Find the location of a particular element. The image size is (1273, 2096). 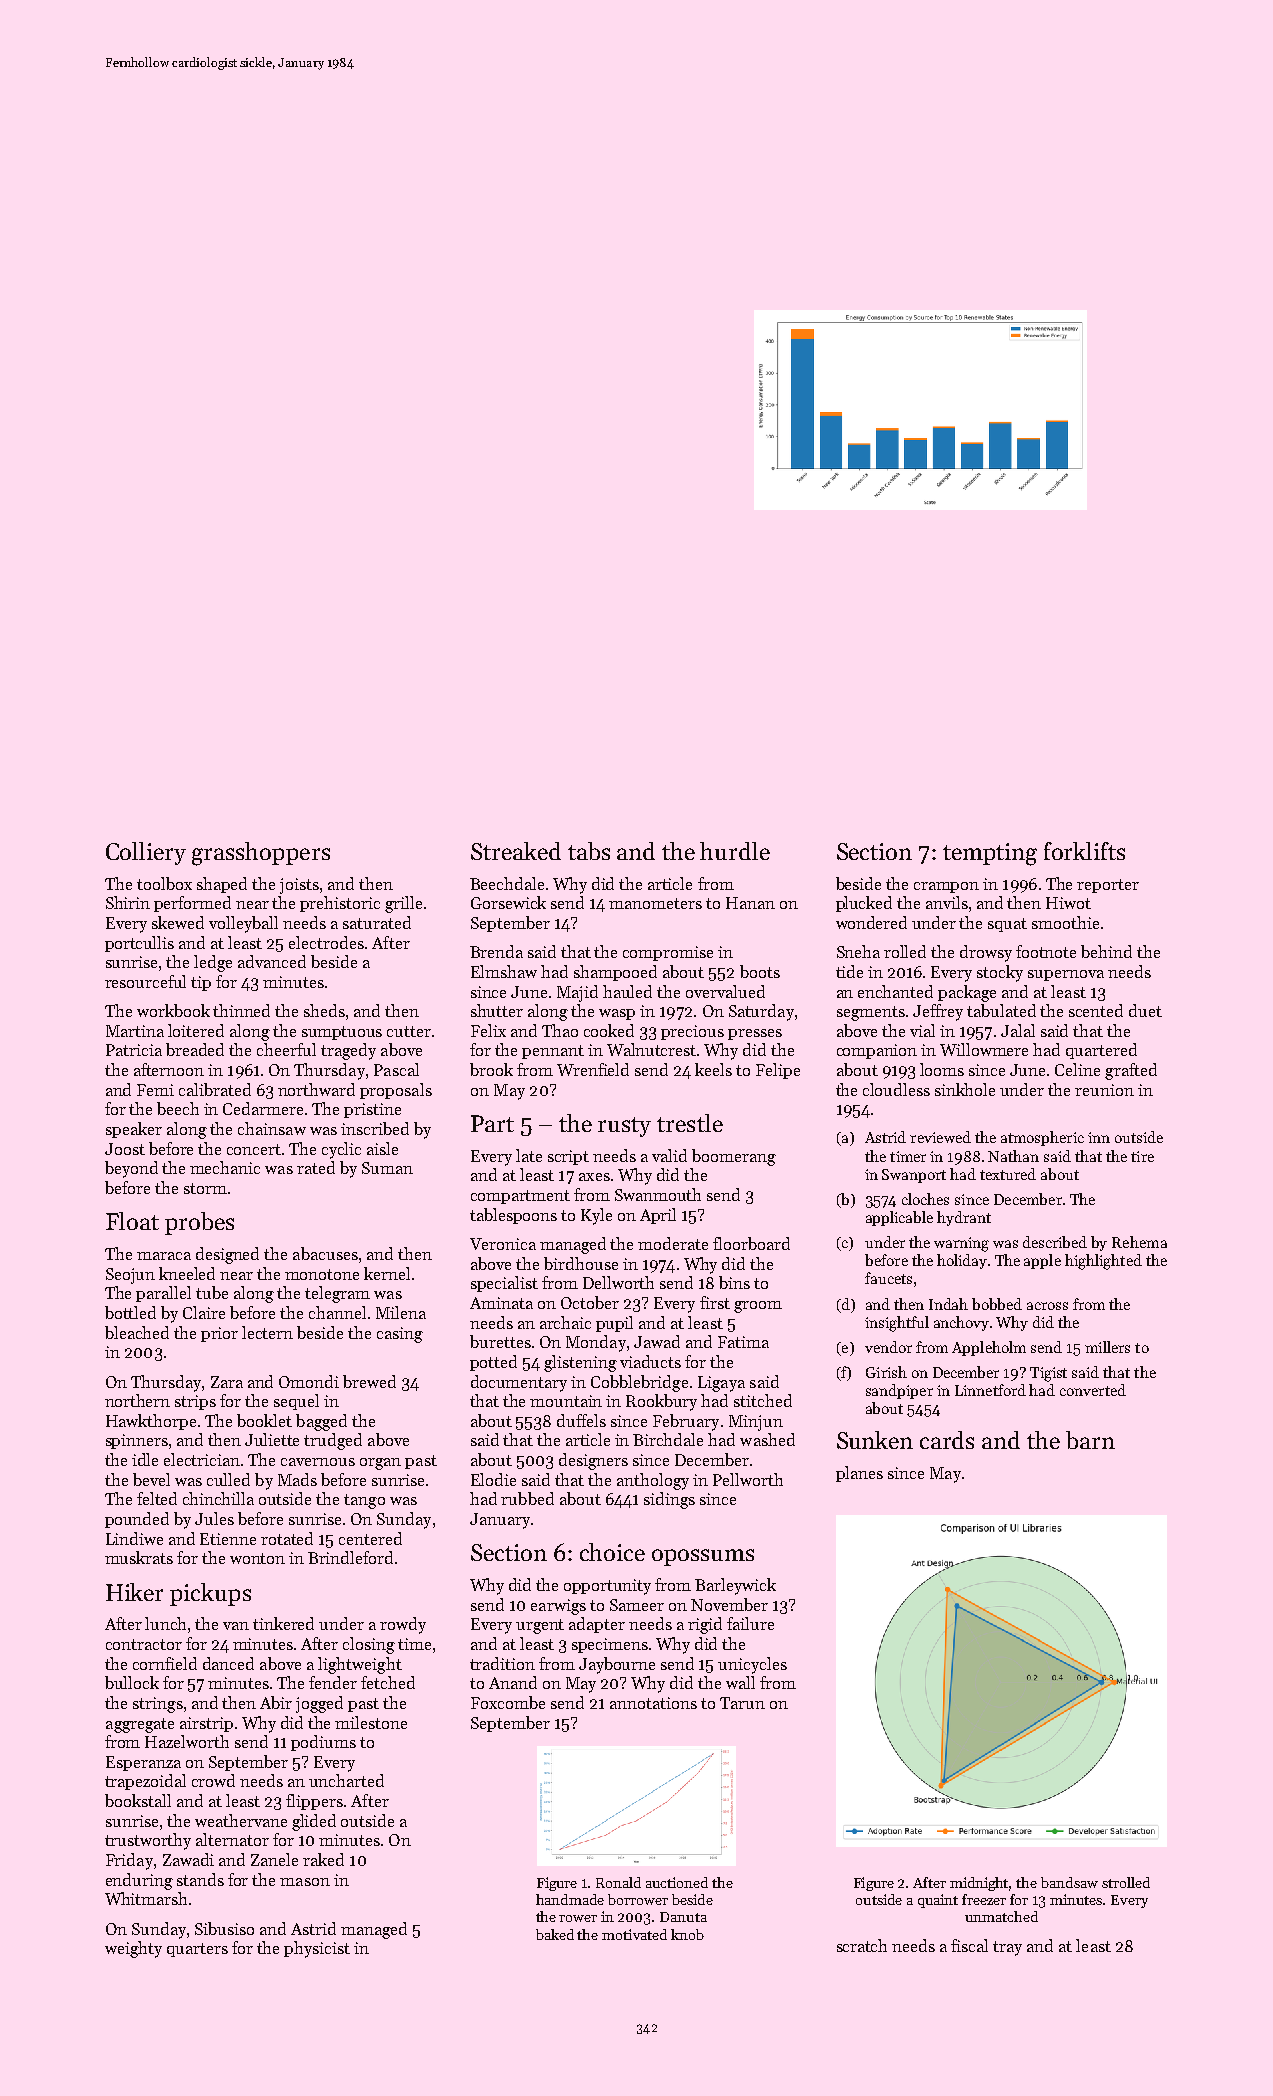

knob is located at coordinates (687, 1934).
